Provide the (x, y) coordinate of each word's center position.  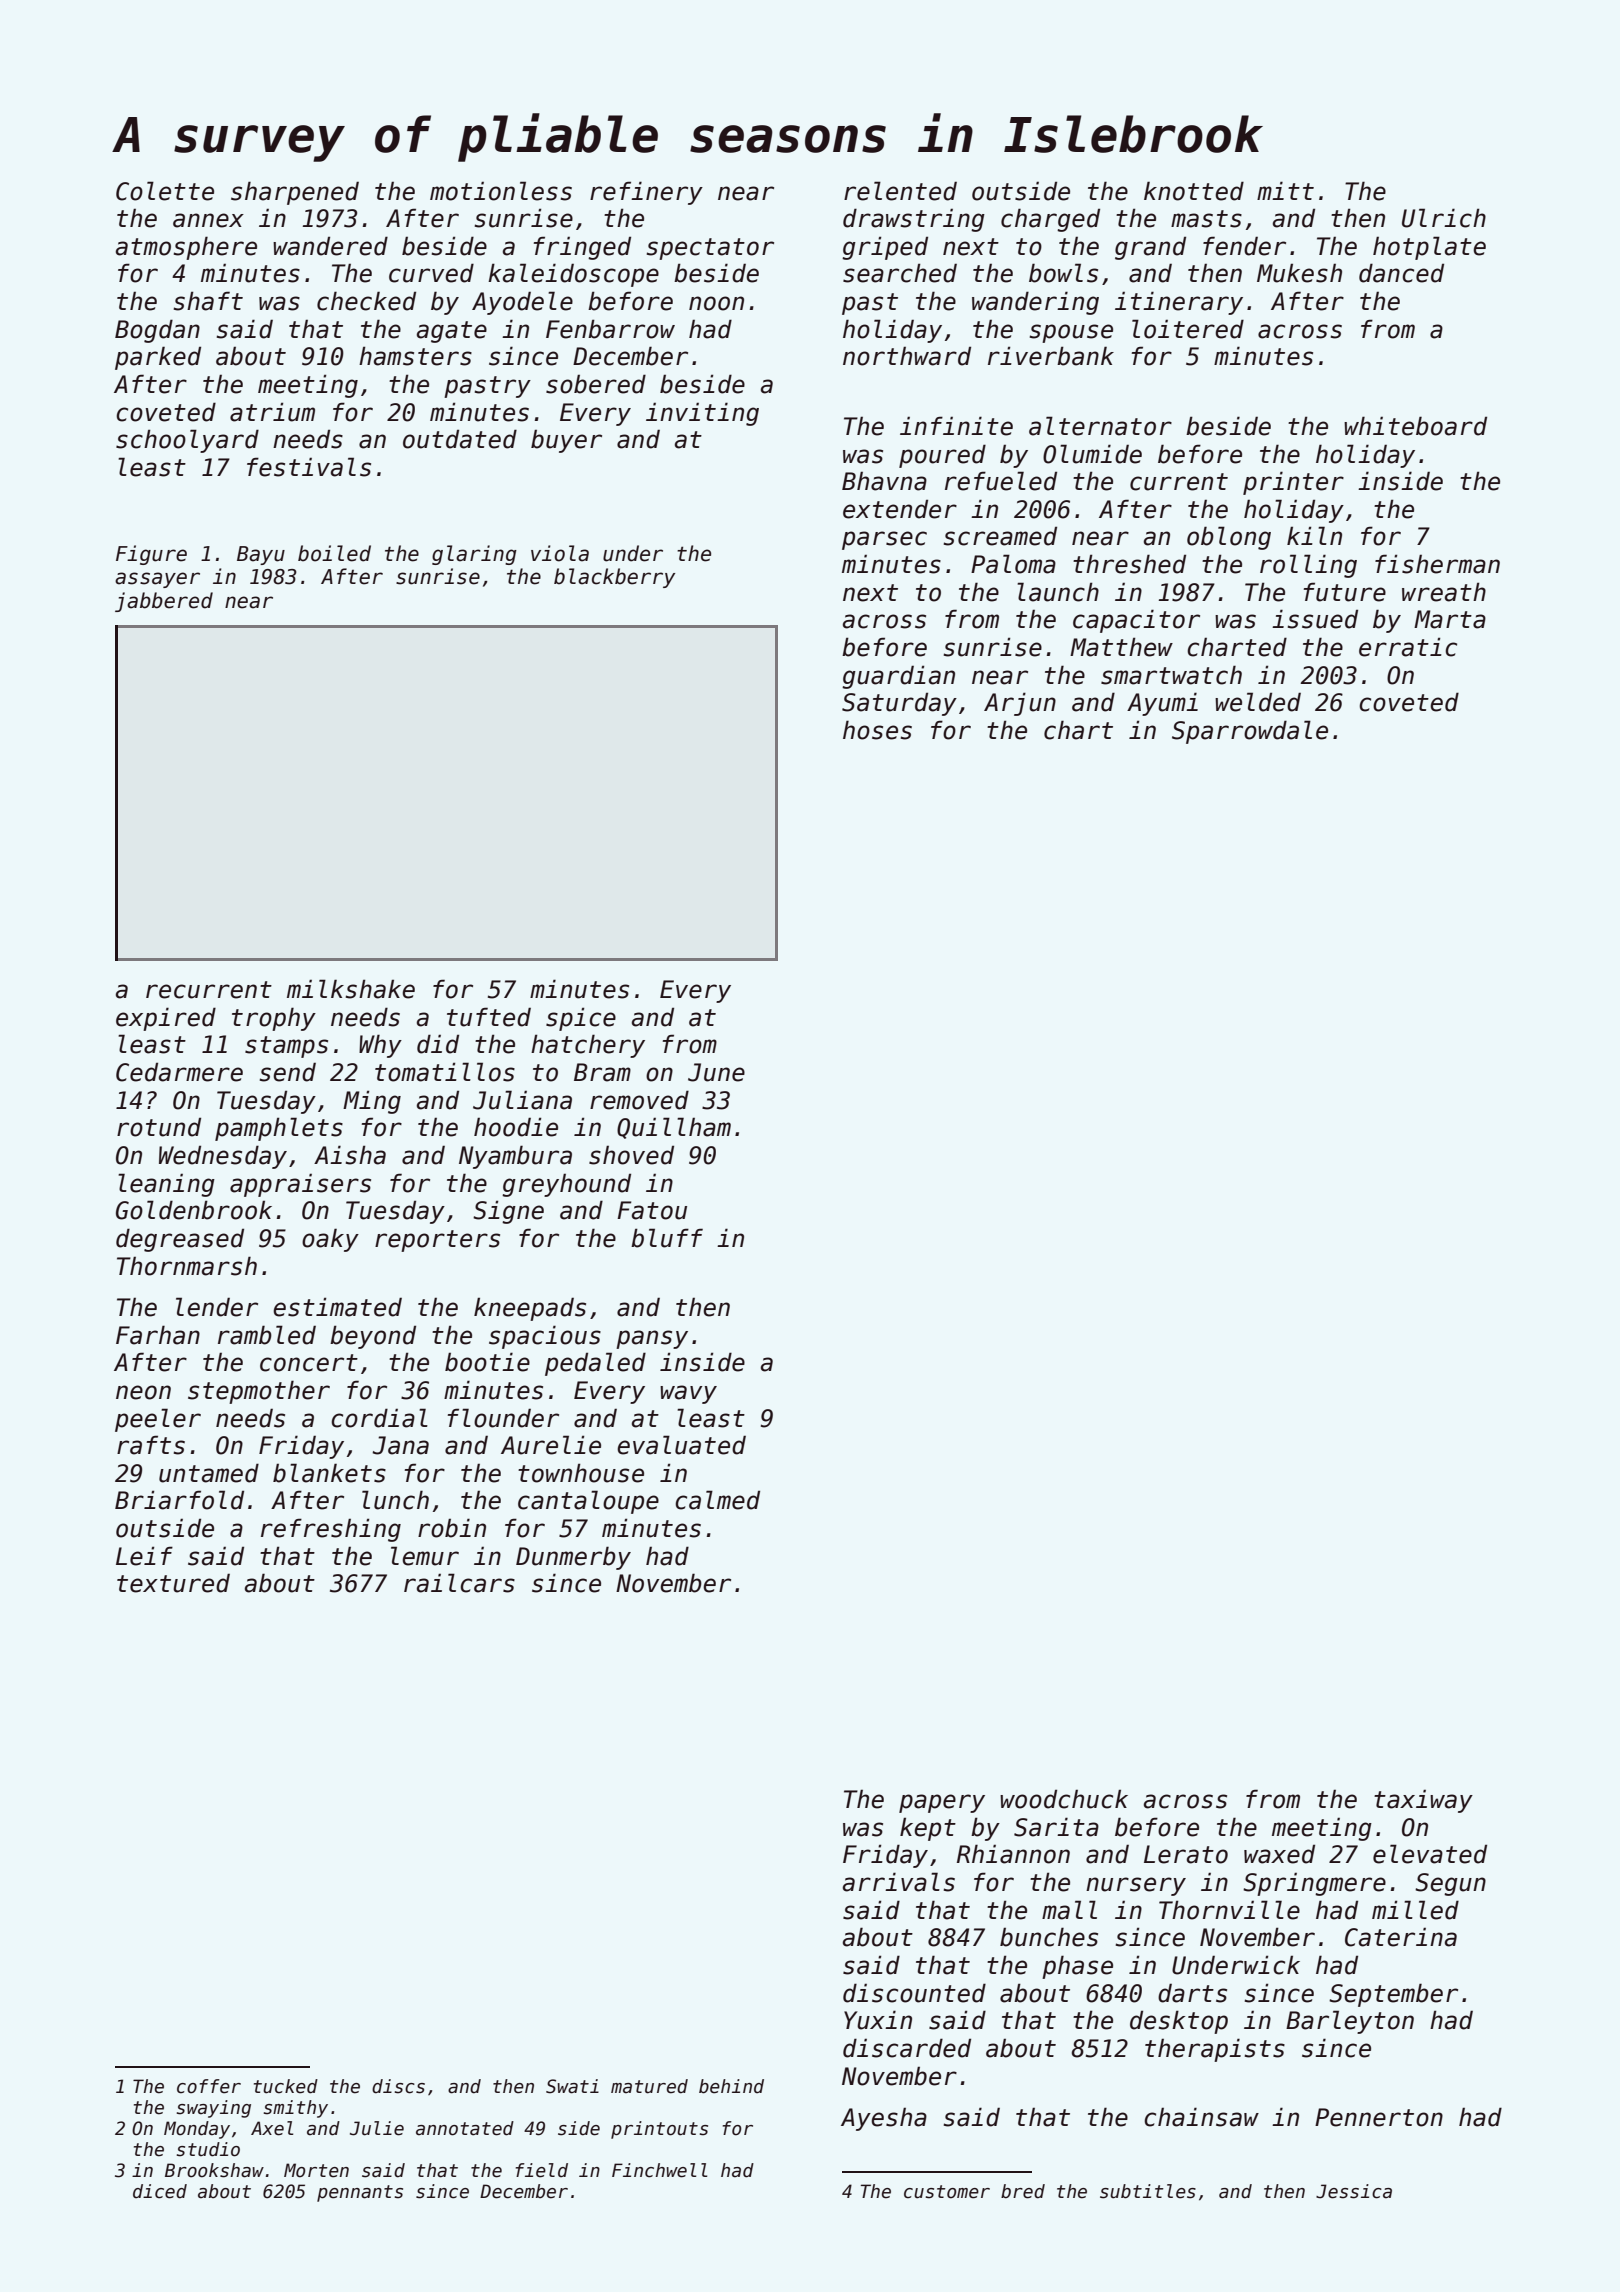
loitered (1188, 329)
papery (942, 1803)
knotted (1194, 191)
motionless (501, 191)
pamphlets (279, 1129)
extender (900, 509)
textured (173, 1583)
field (542, 2170)
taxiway (1423, 1801)
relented (900, 191)
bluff (667, 1238)
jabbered (164, 602)
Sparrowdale (1250, 732)
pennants (360, 2193)
